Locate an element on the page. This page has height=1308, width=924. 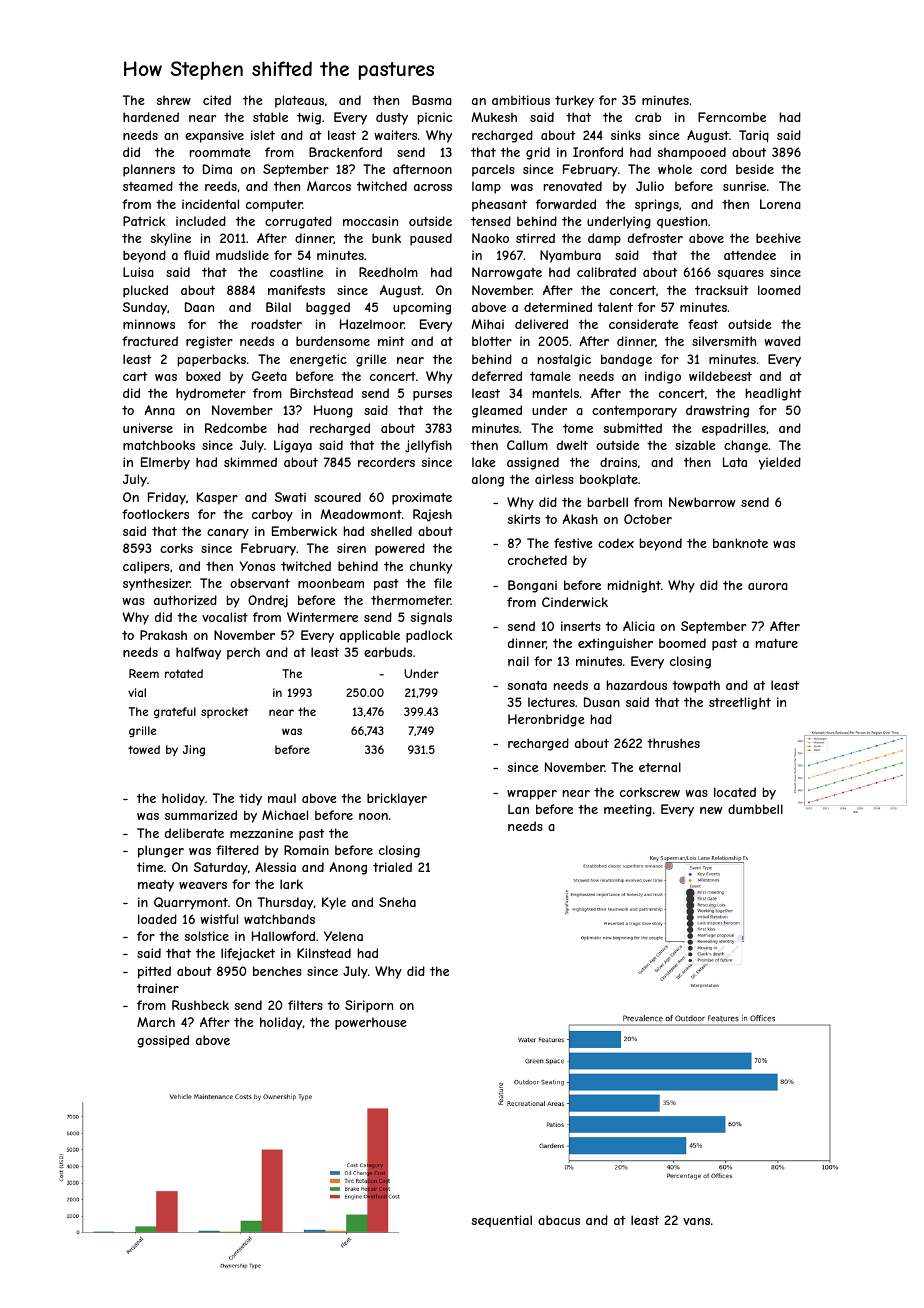
maul is located at coordinates (282, 798).
